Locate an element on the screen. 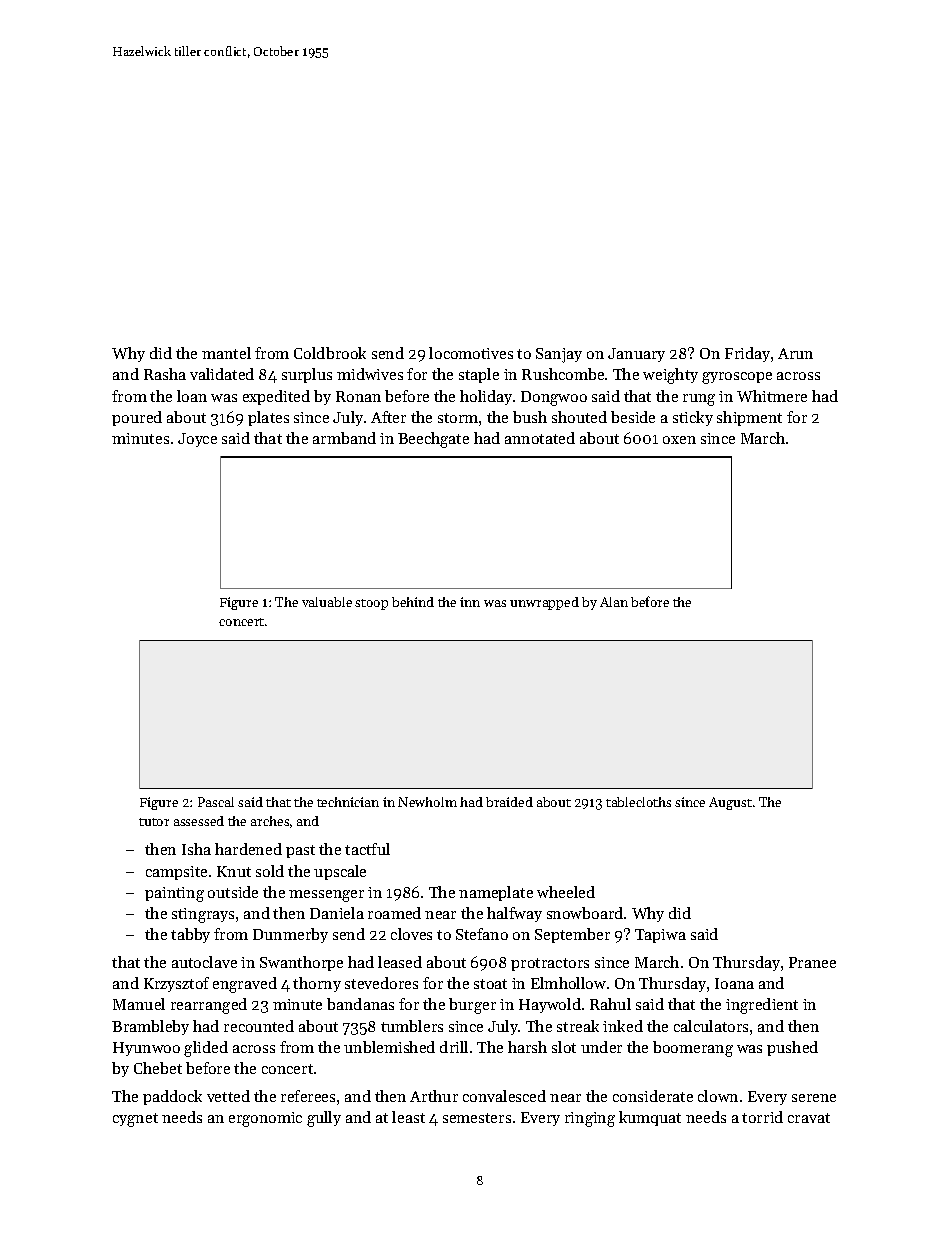  nameplate is located at coordinates (496, 893).
